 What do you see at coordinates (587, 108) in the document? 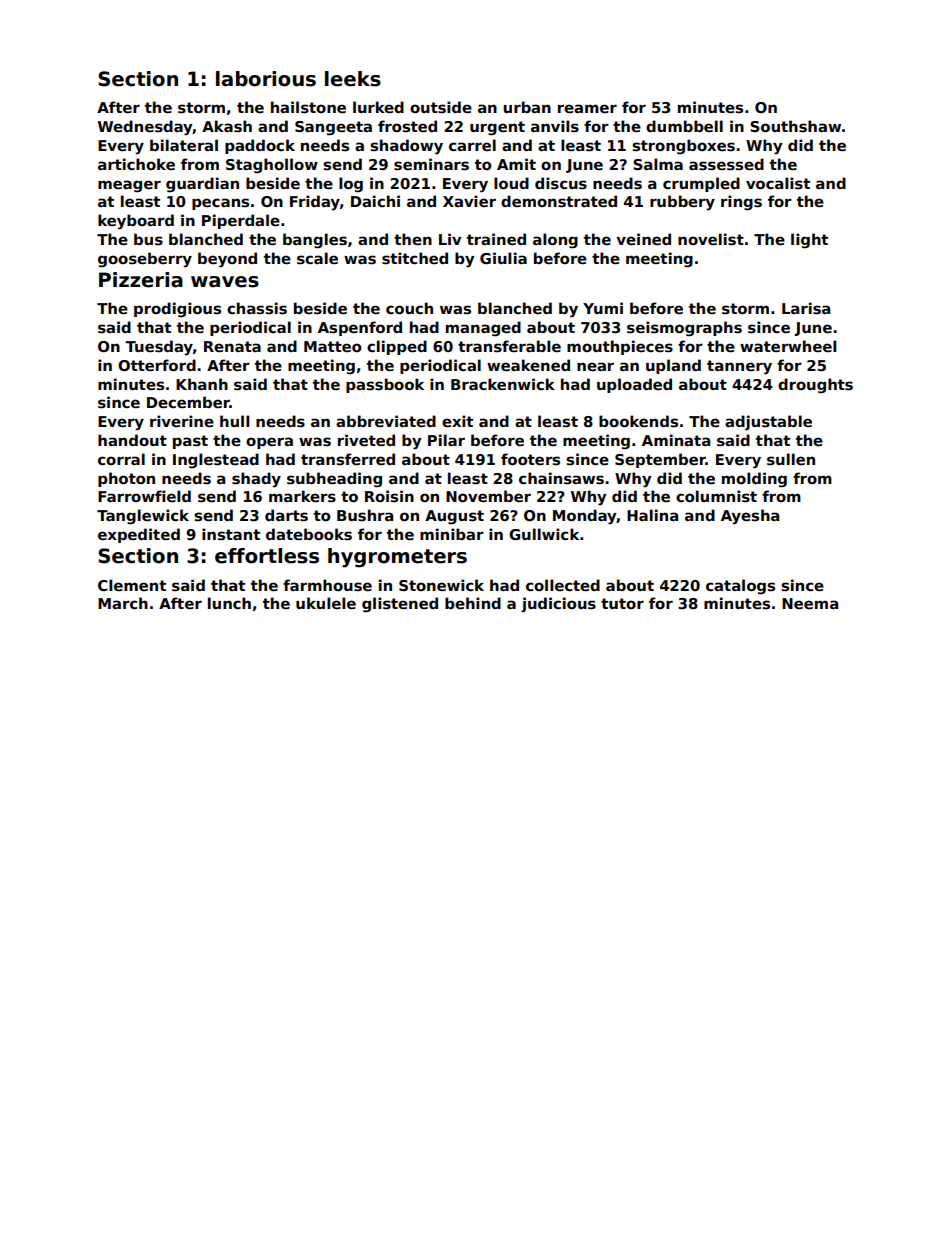
I see `reamer` at bounding box center [587, 108].
